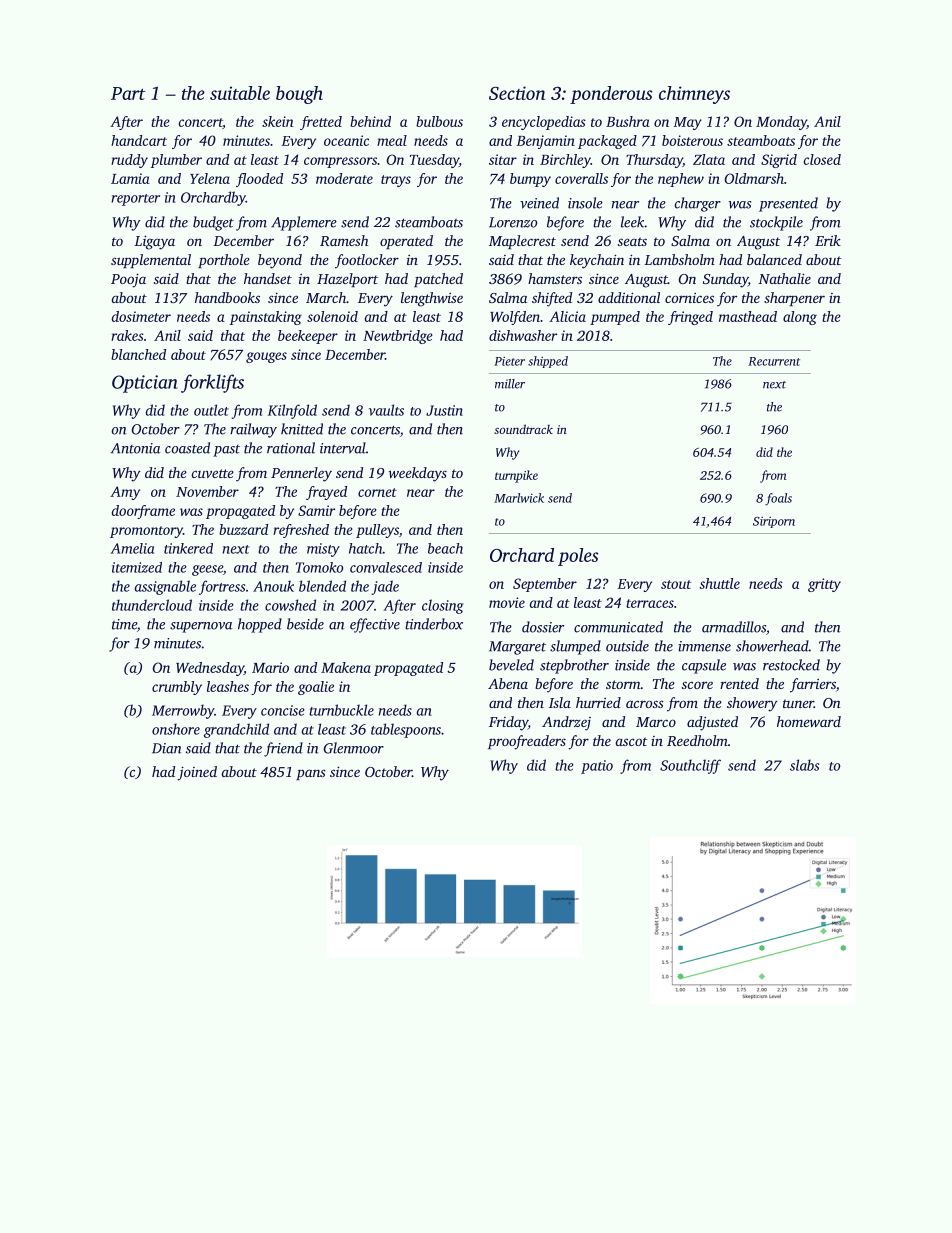 Image resolution: width=952 pixels, height=1233 pixels. I want to click on onshore, so click(176, 729).
